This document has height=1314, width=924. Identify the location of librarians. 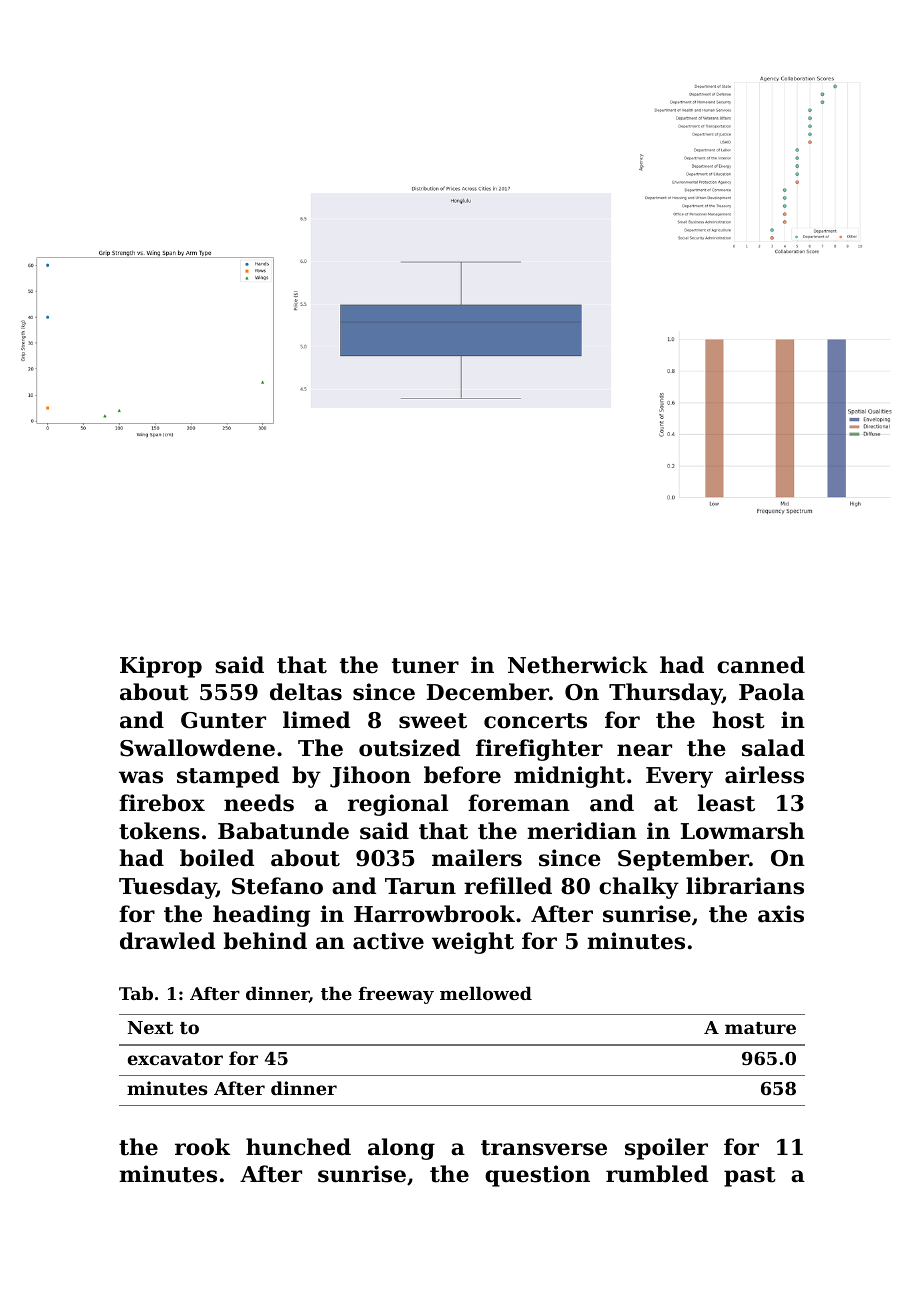
(745, 886).
